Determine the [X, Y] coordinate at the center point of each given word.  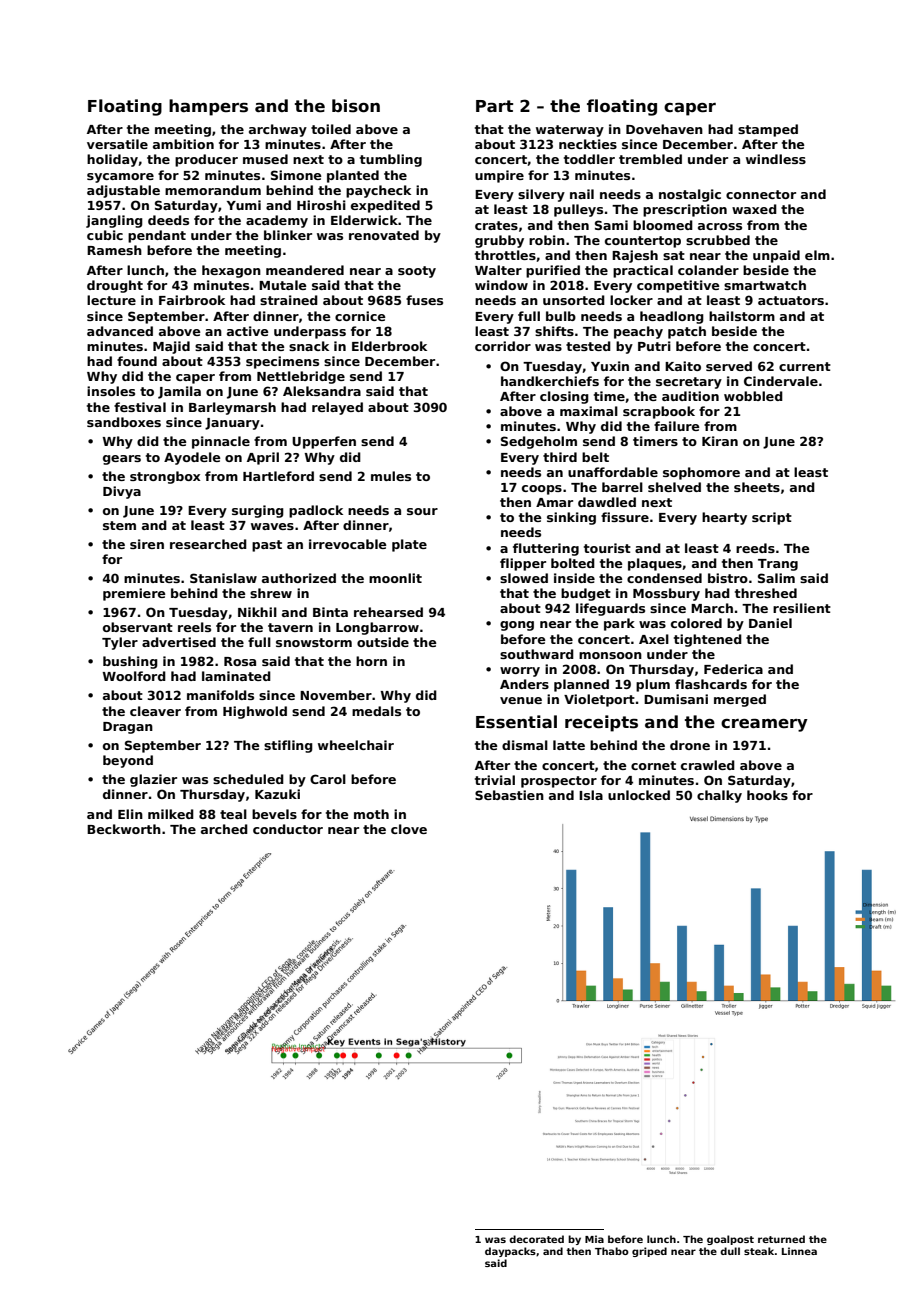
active [248, 331]
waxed [754, 209]
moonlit [395, 578]
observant [138, 627]
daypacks [510, 1252]
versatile [117, 144]
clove [409, 829]
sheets [757, 487]
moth [371, 814]
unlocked [639, 795]
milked [171, 814]
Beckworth [124, 829]
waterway [570, 131]
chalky [719, 796]
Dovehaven [664, 129]
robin [547, 240]
